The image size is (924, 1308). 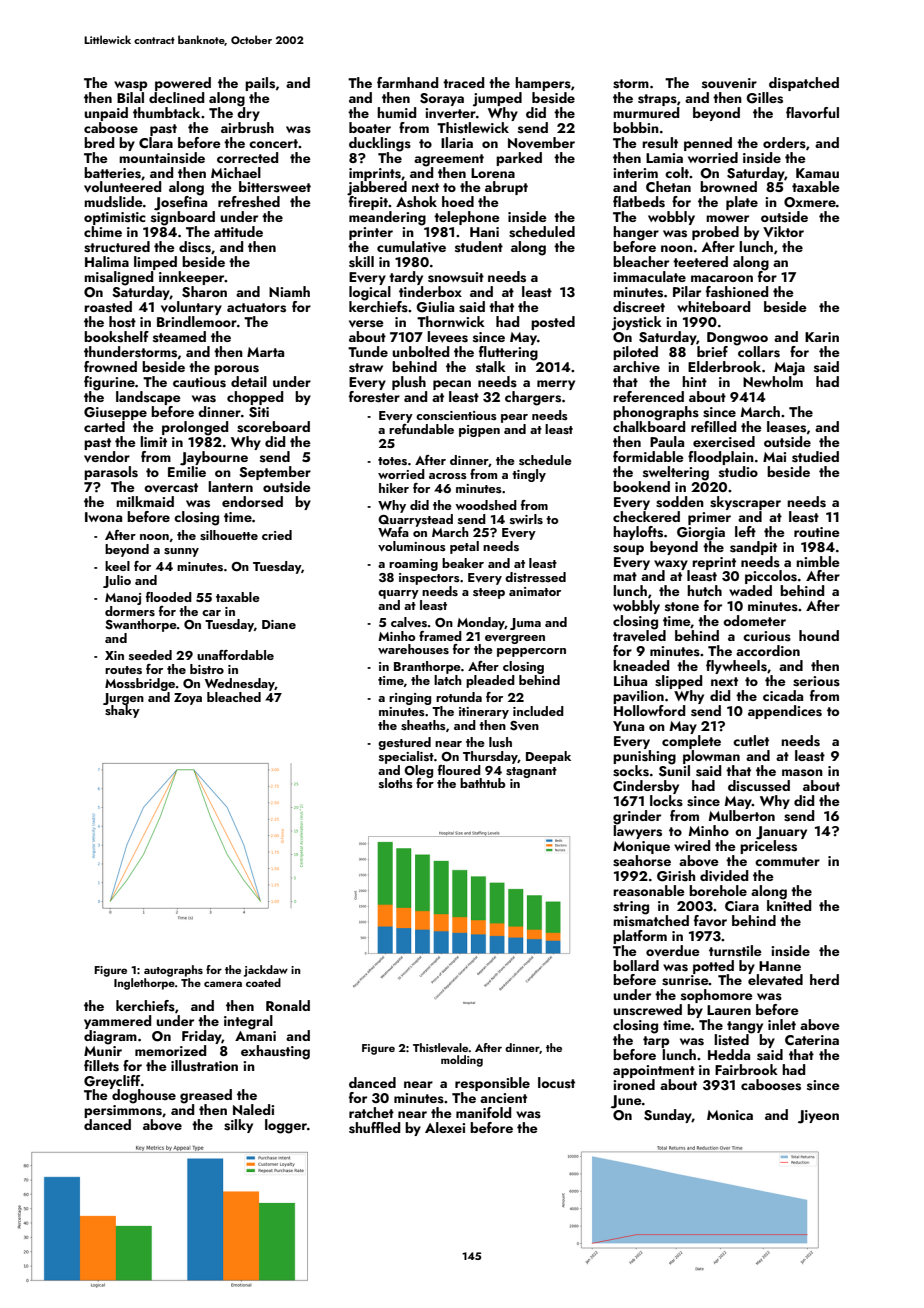 What do you see at coordinates (113, 202) in the screenshot?
I see `mudslide` at bounding box center [113, 202].
